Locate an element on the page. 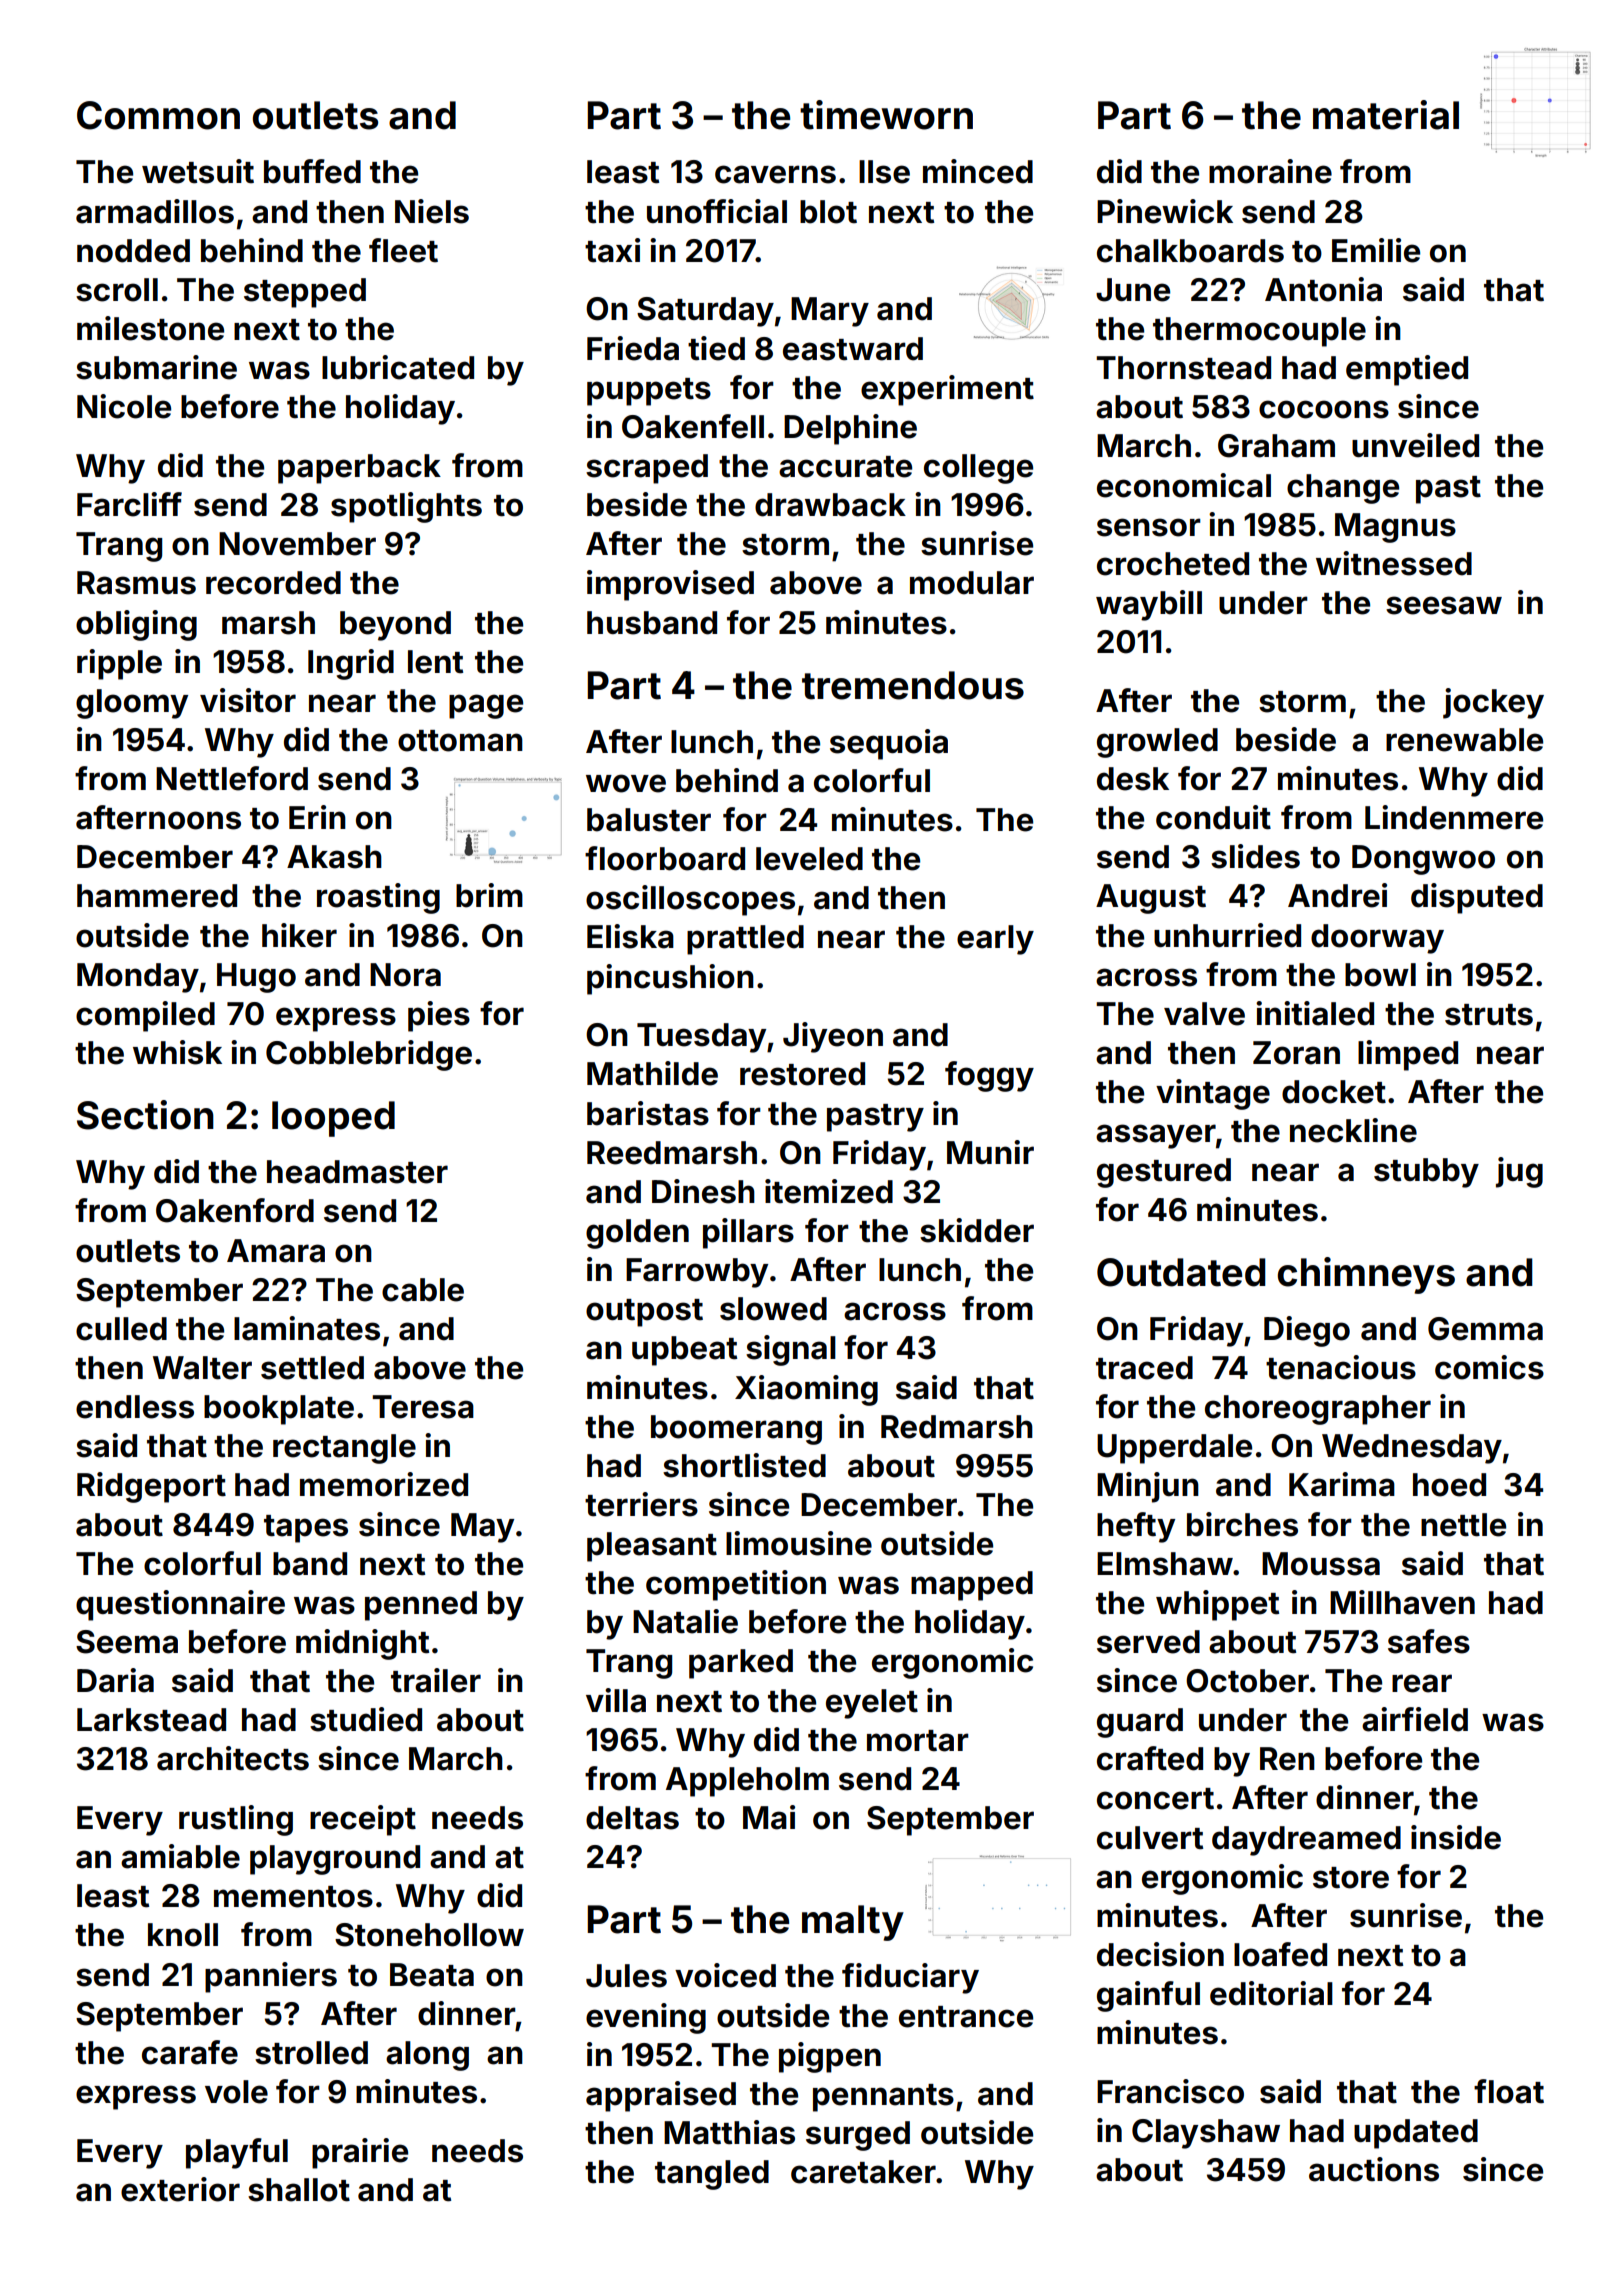 The image size is (1620, 2292). material is located at coordinates (1386, 115).
